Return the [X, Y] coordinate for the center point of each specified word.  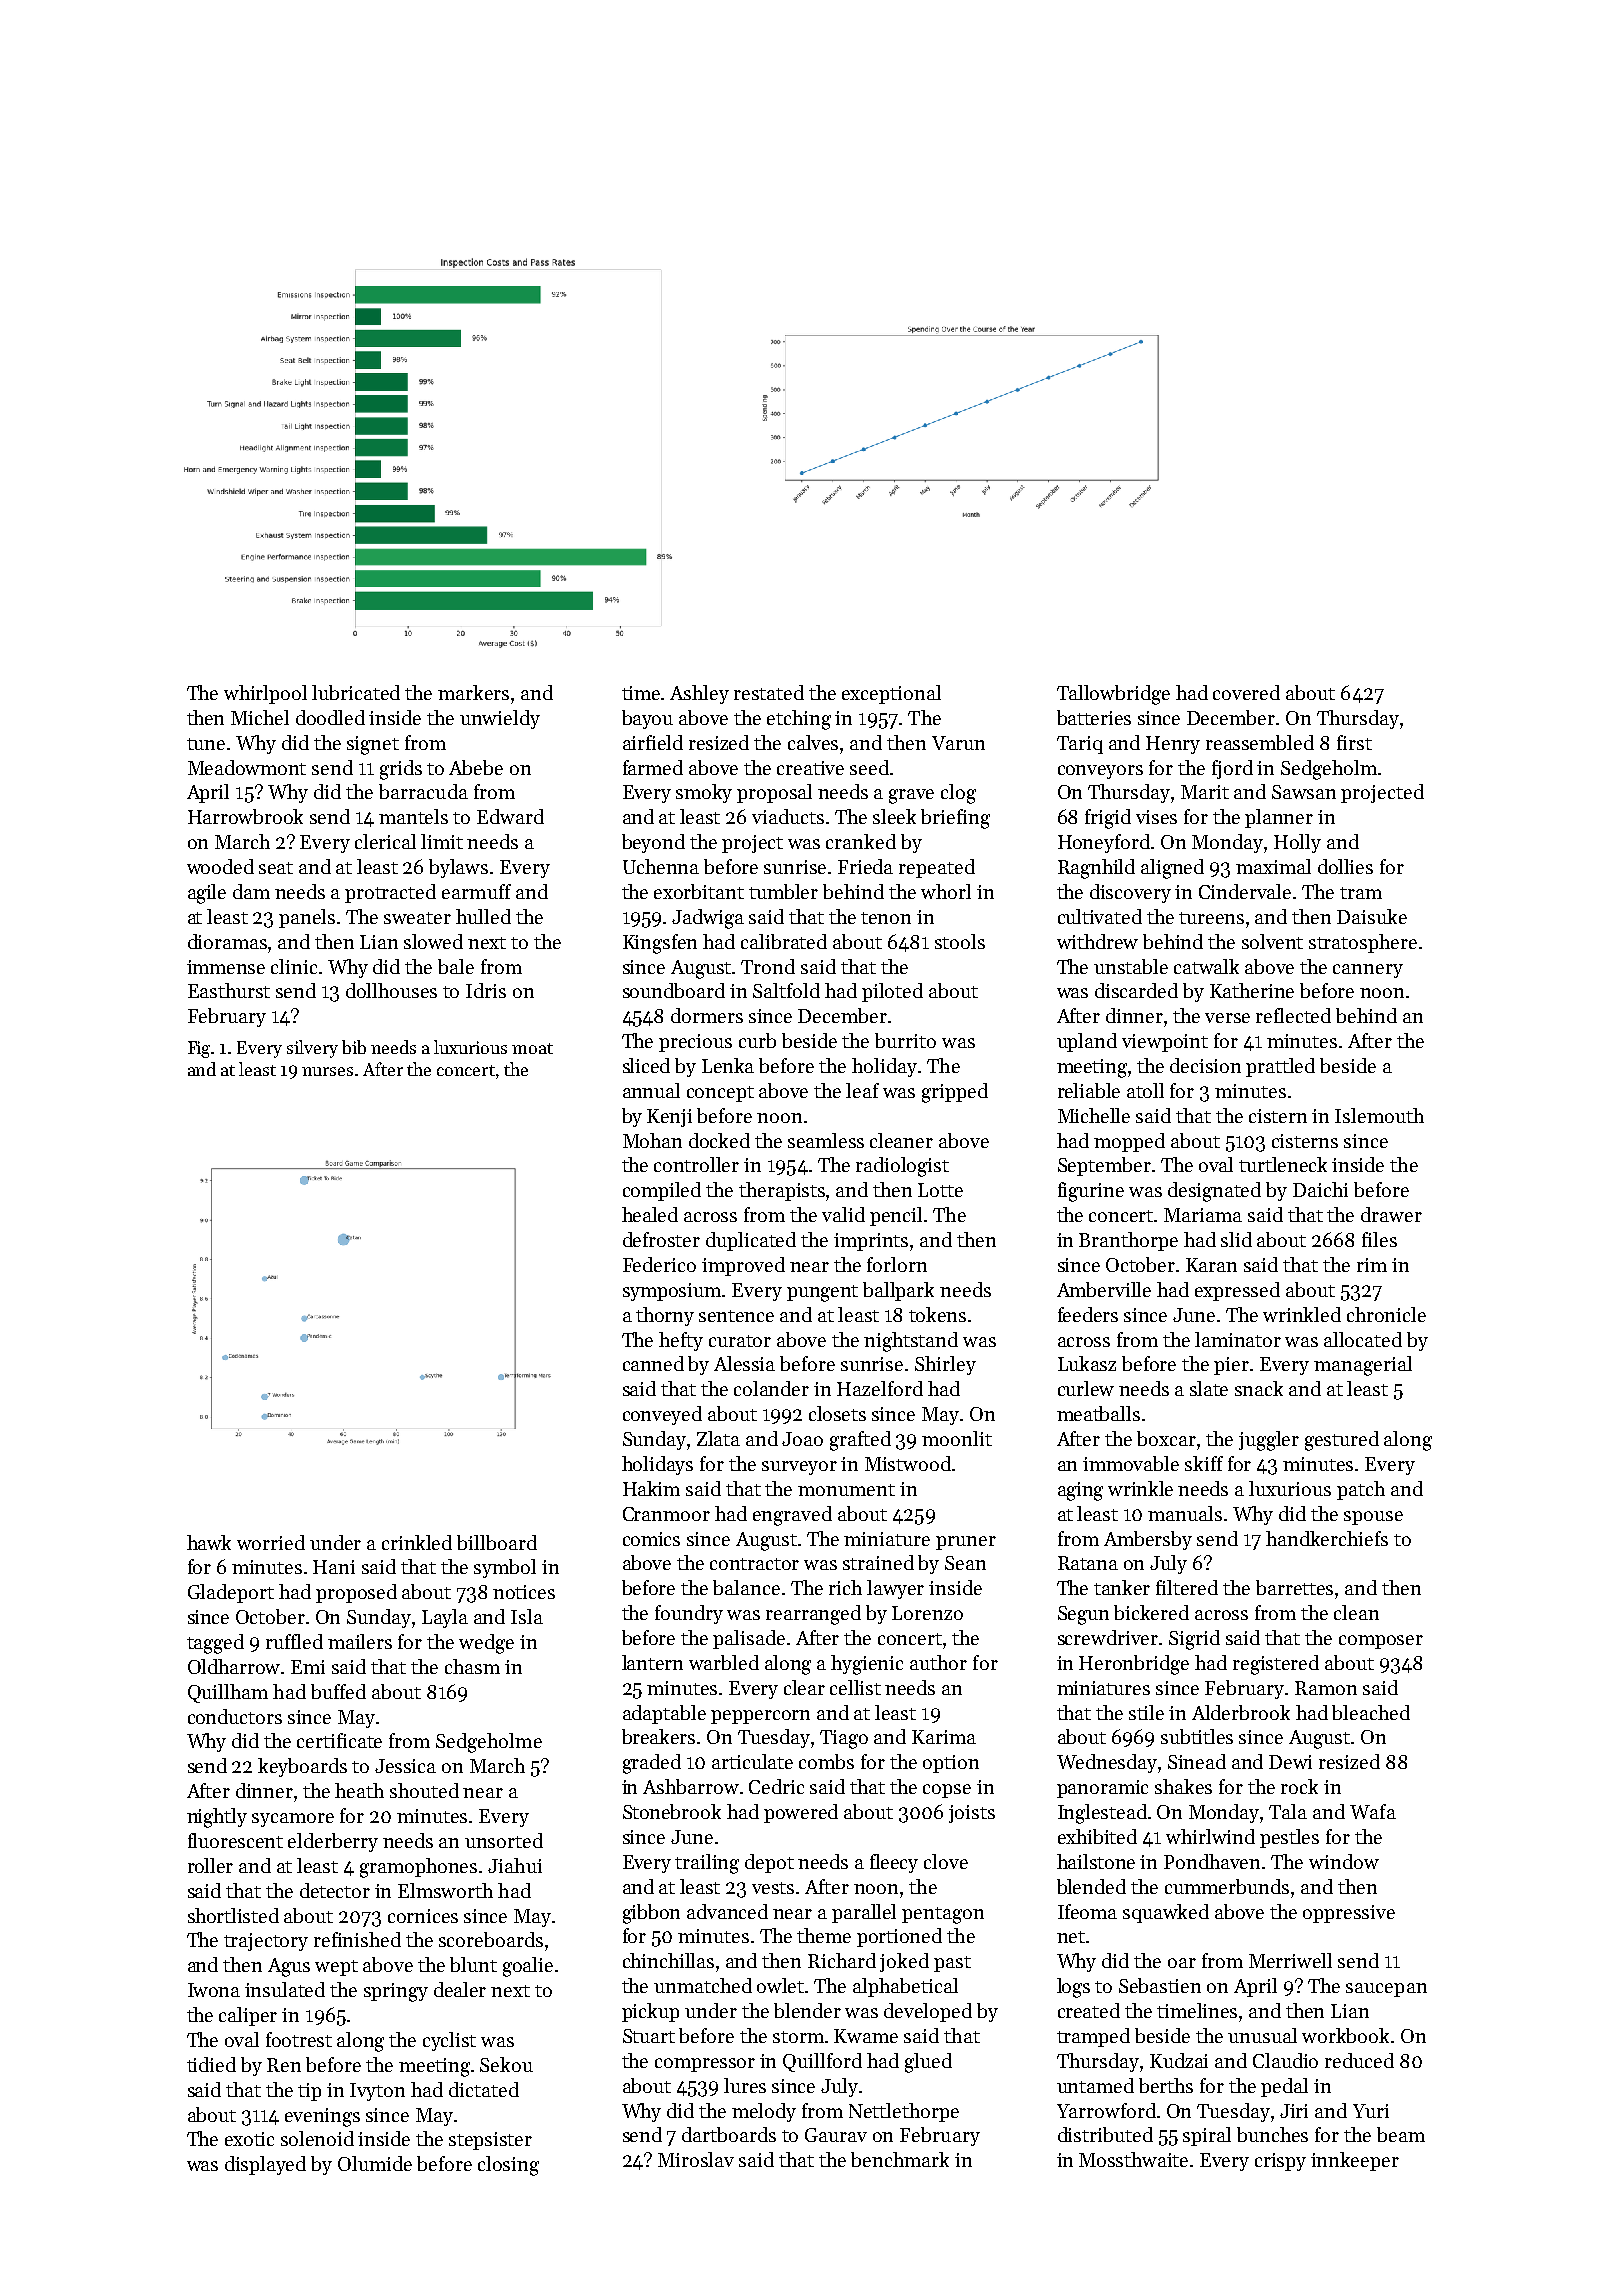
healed [650, 1214]
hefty [681, 1341]
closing [508, 2166]
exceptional [891, 694]
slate [1209, 1388]
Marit [1205, 792]
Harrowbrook [245, 816]
